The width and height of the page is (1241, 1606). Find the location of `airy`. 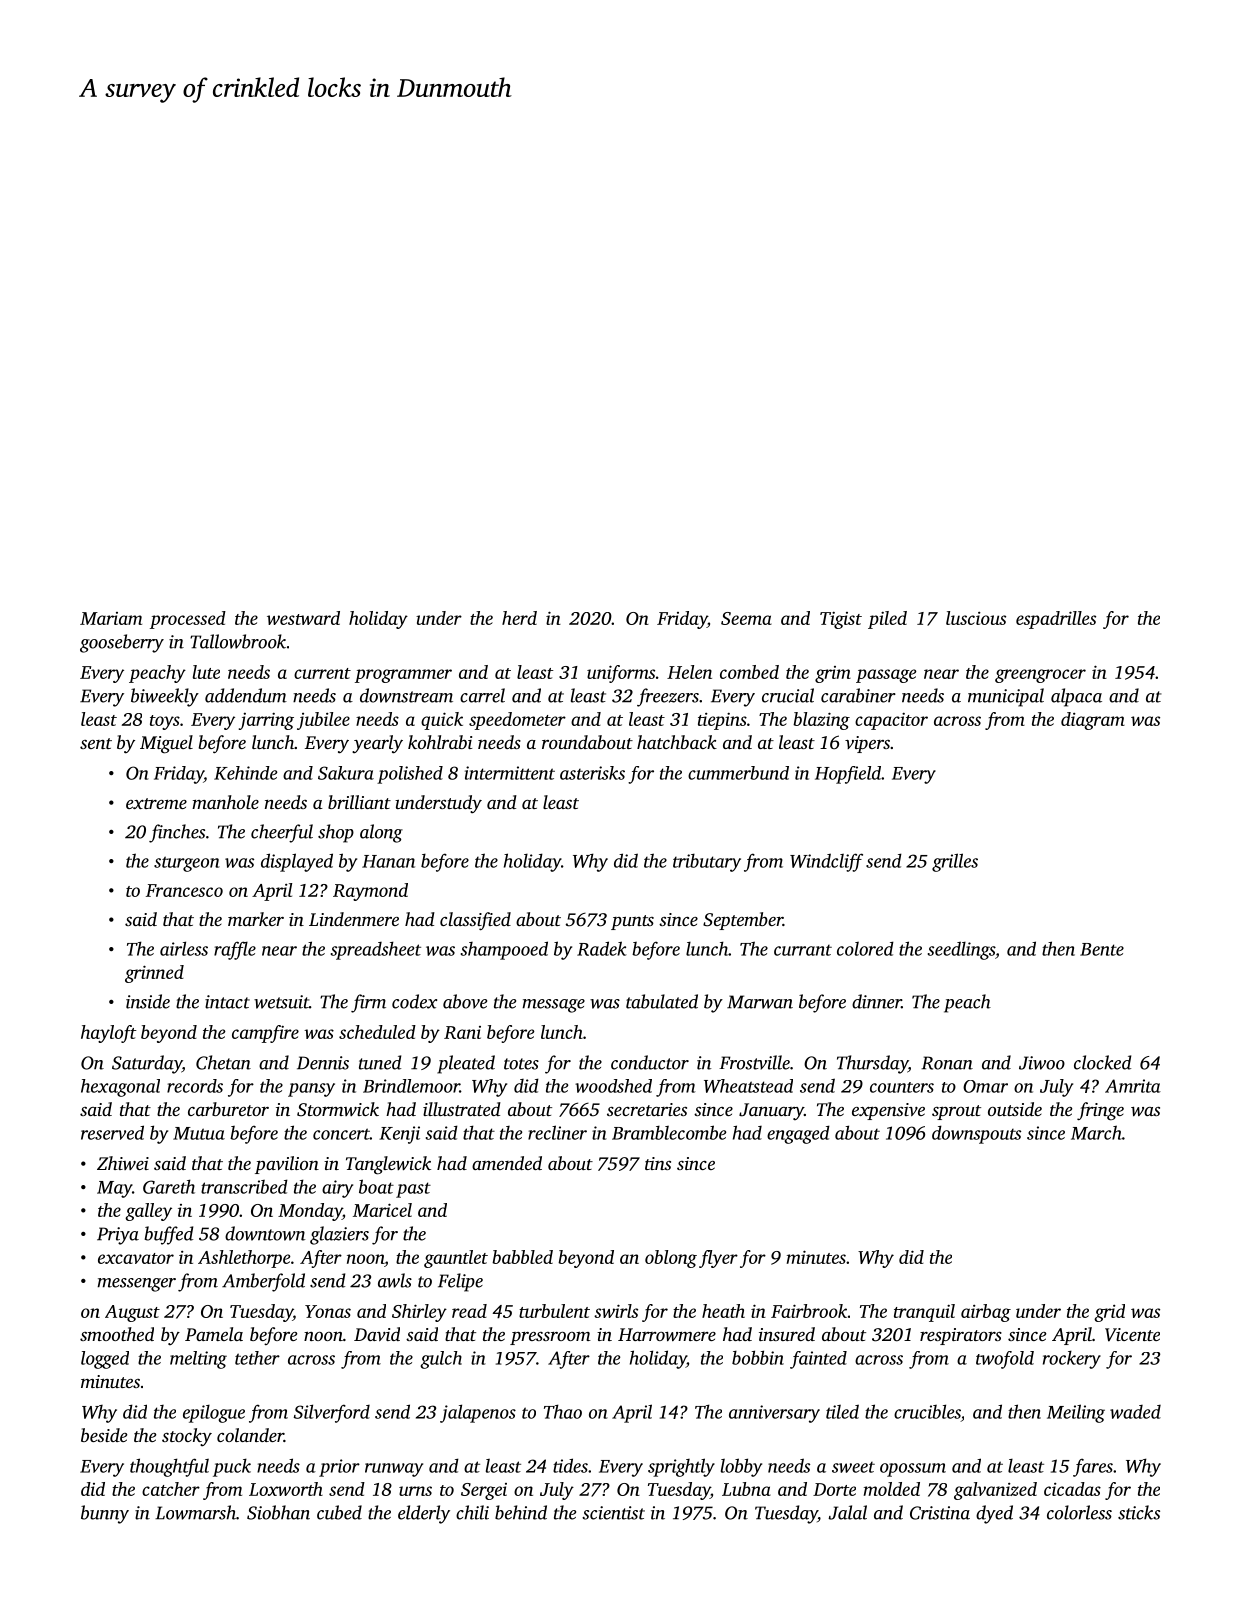

airy is located at coordinates (337, 1189).
